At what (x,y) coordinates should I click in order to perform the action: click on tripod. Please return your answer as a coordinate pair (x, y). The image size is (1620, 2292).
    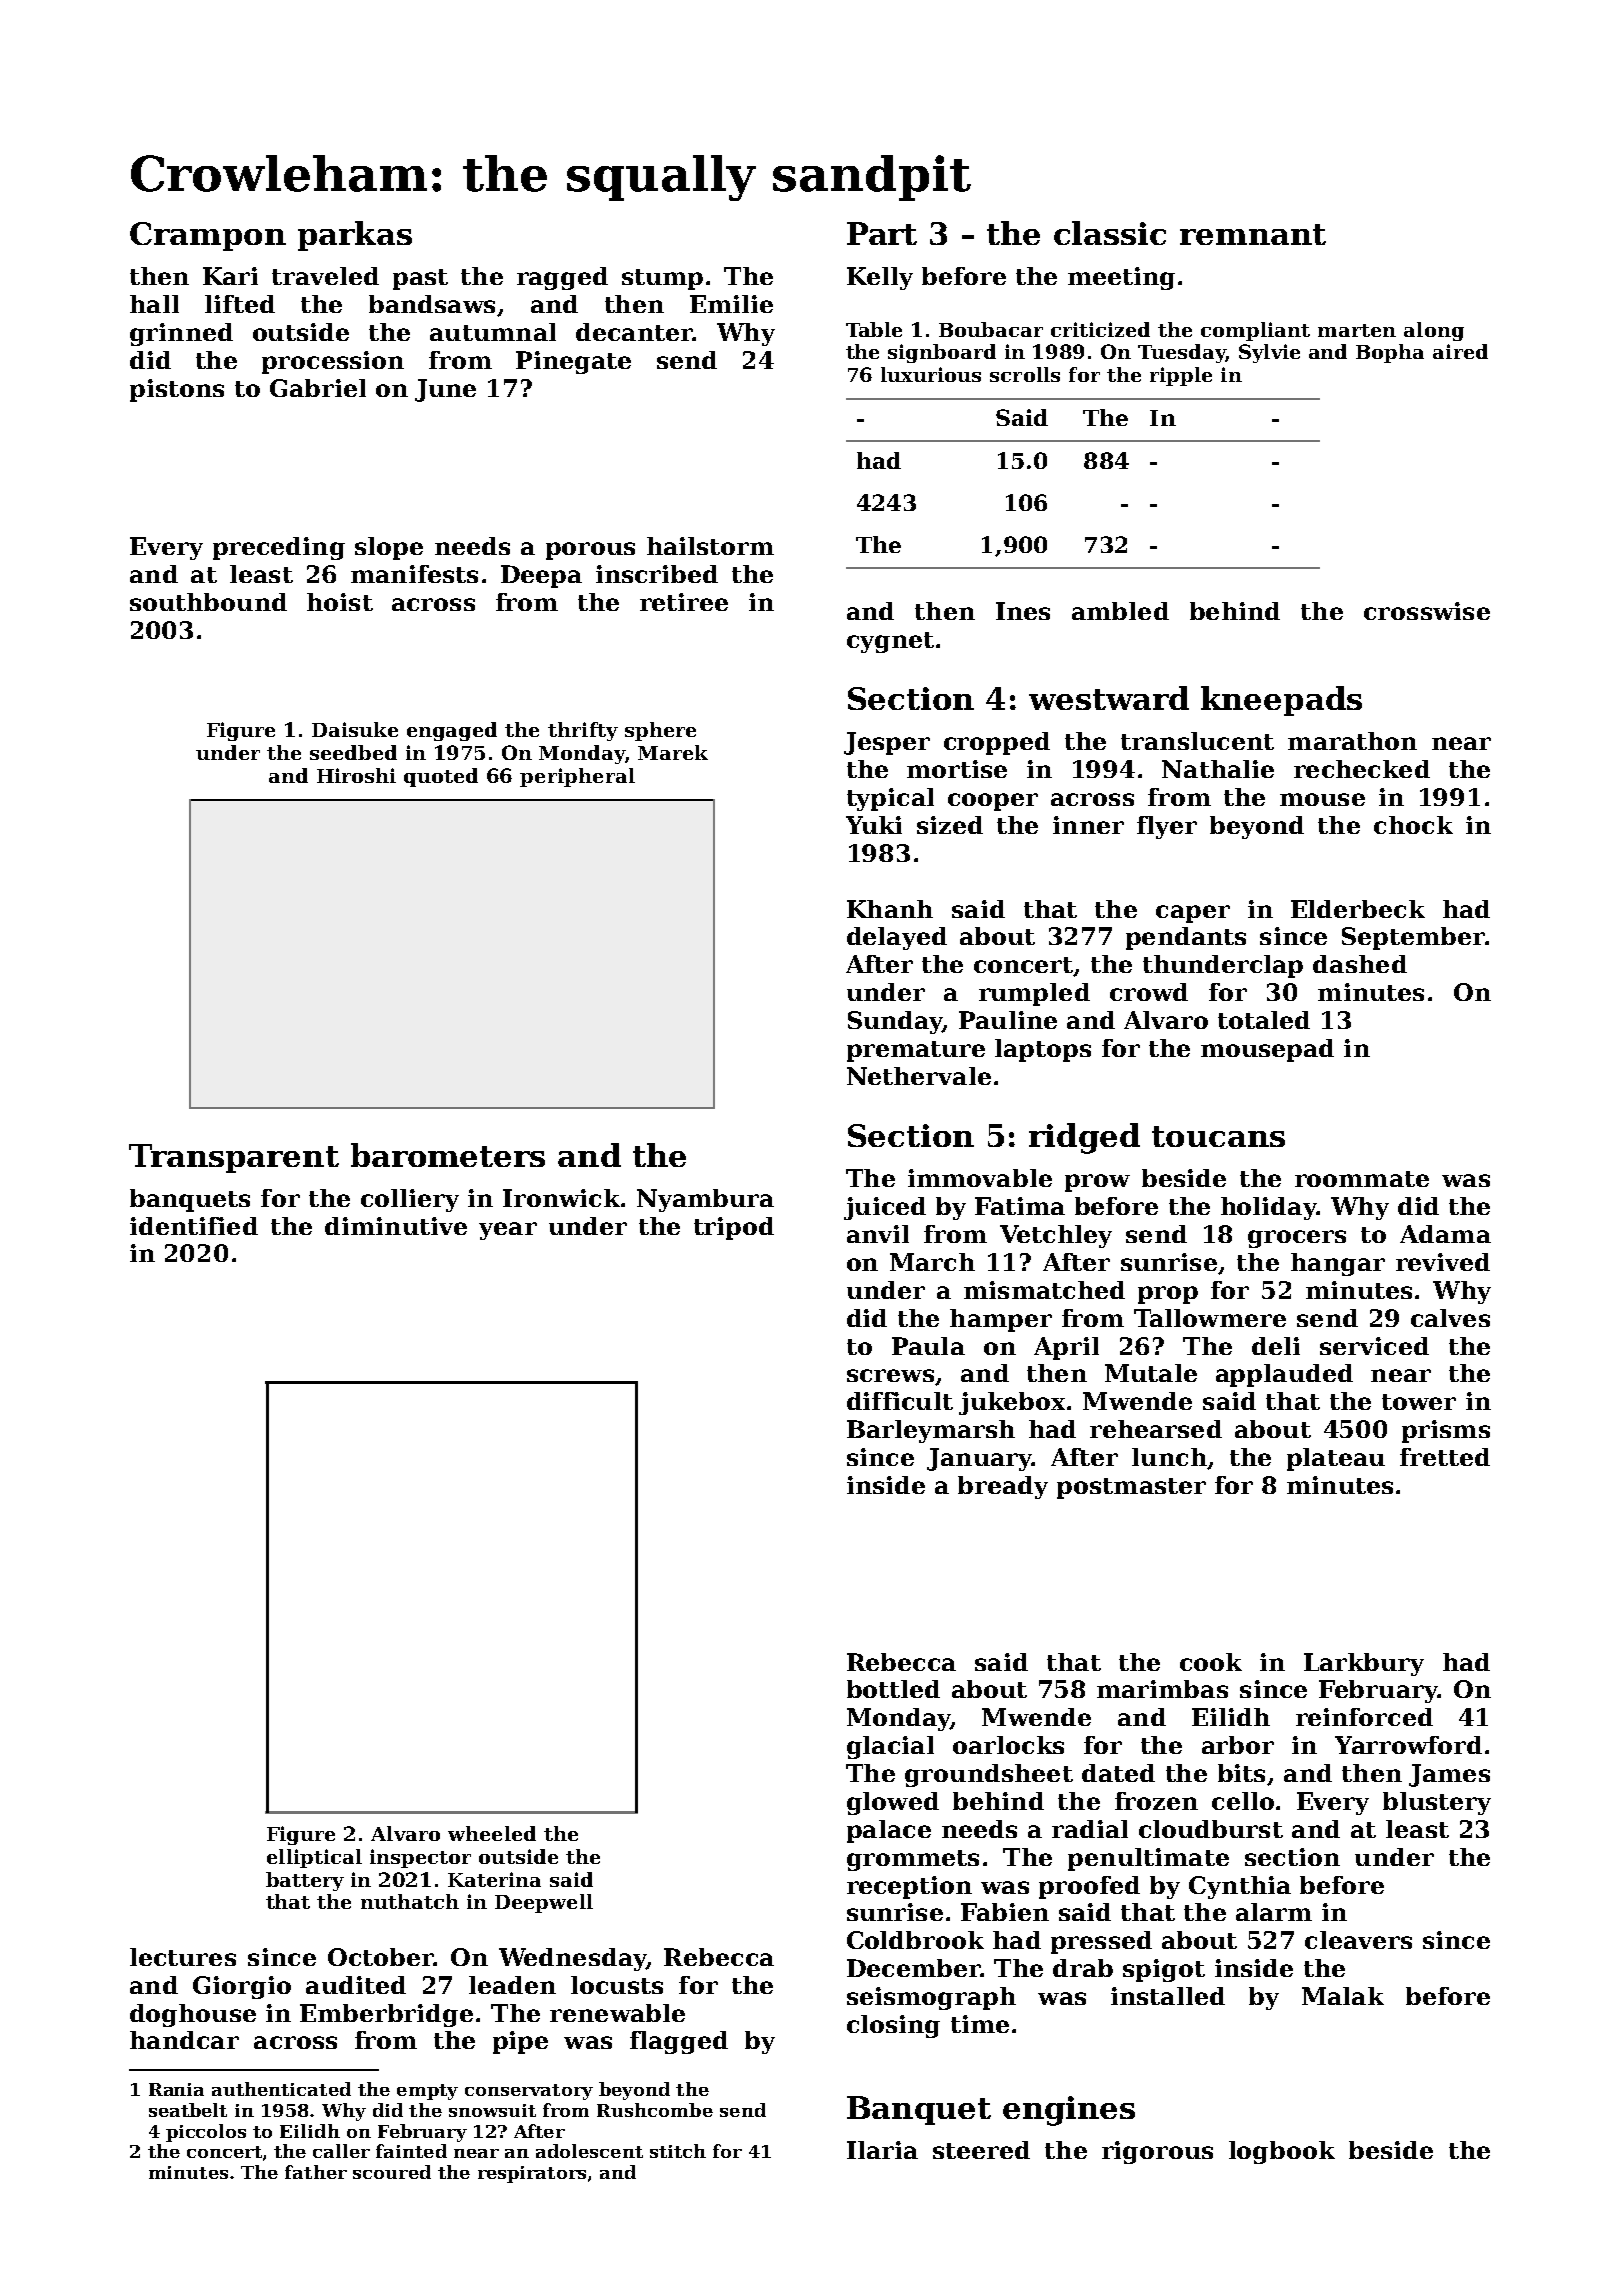
    Looking at the image, I should click on (734, 1228).
